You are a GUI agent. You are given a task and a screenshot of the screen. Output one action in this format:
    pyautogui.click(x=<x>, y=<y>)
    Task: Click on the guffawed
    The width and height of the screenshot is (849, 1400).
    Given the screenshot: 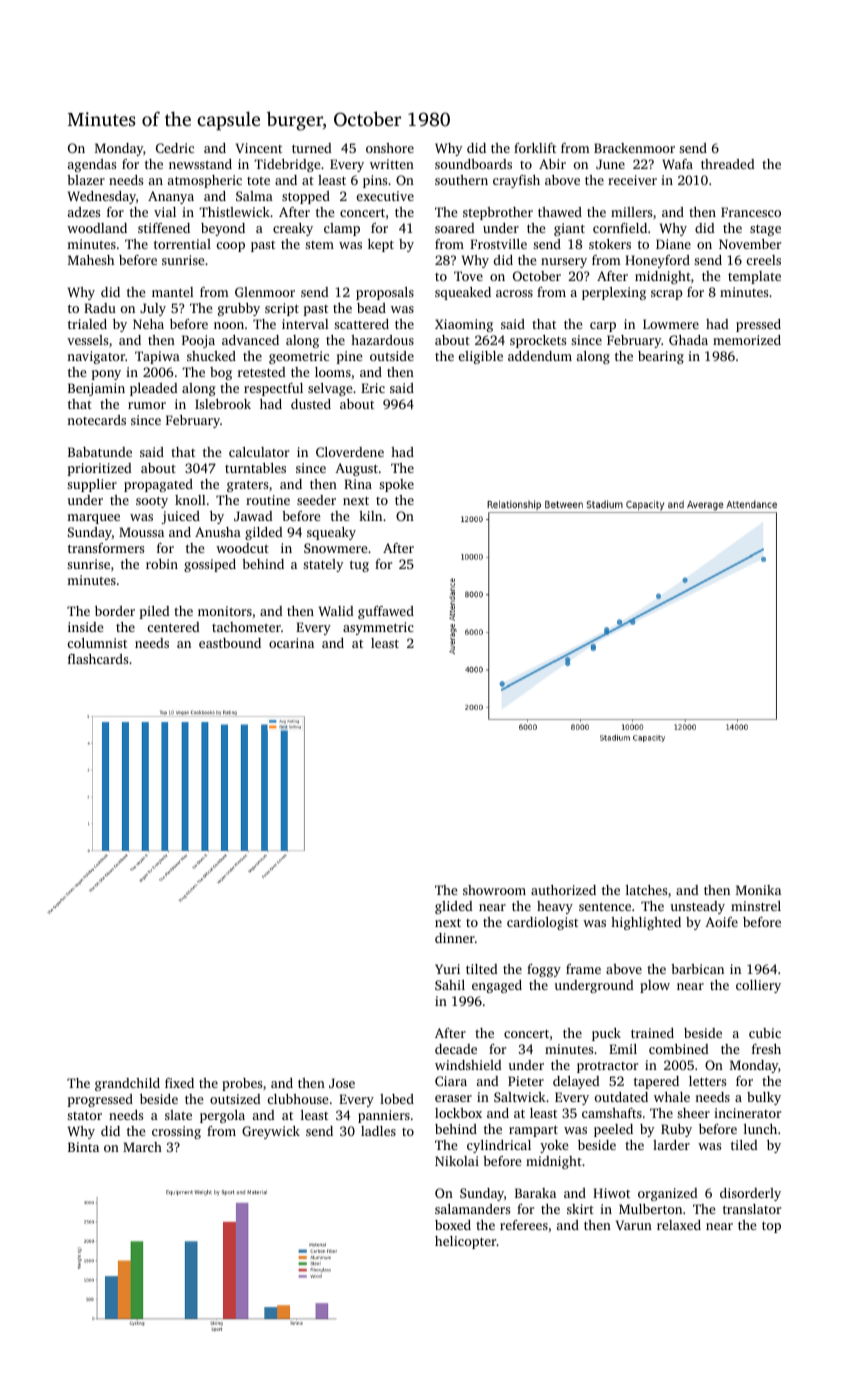 What is the action you would take?
    pyautogui.click(x=386, y=612)
